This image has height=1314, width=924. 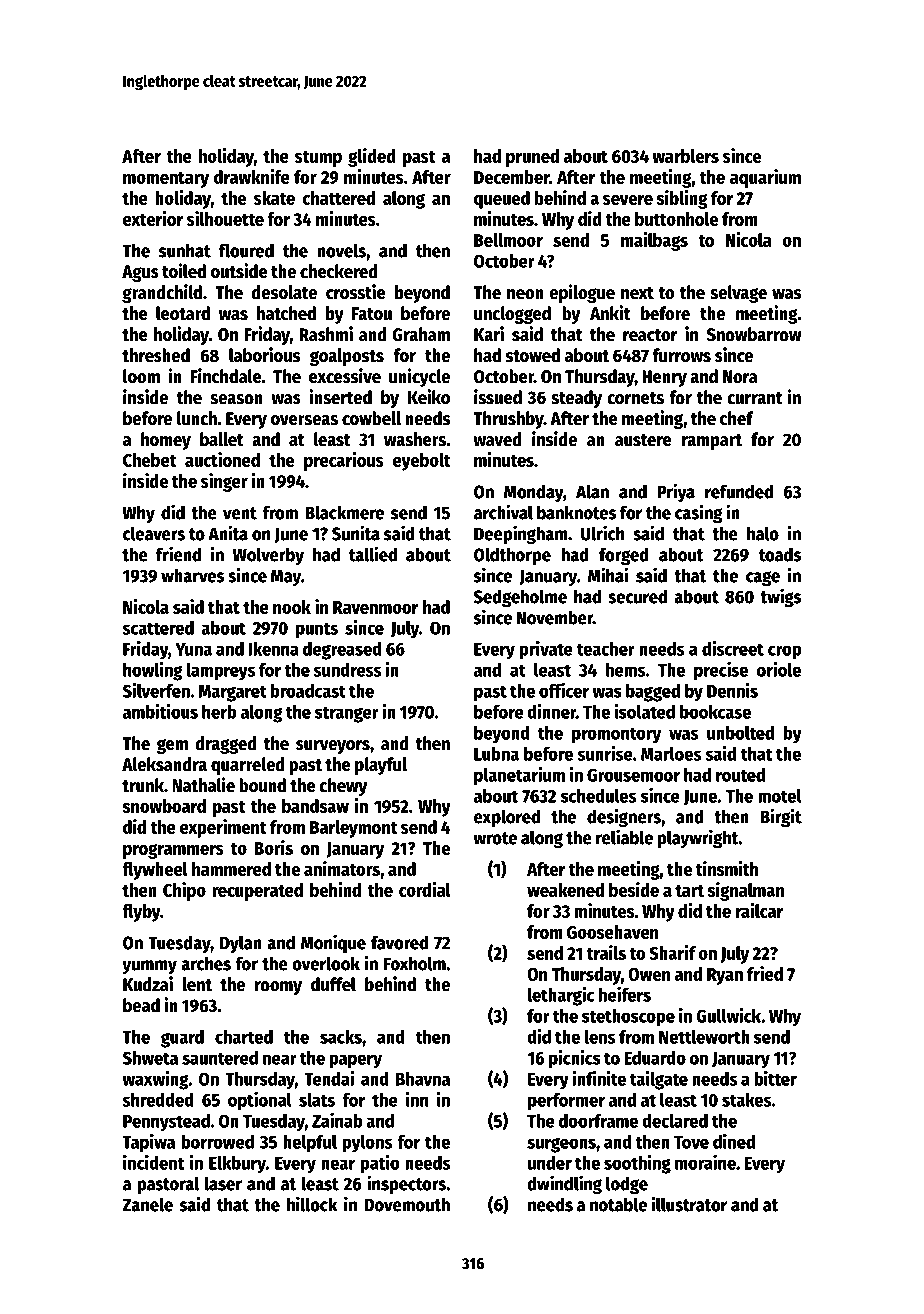 I want to click on ambitious, so click(x=160, y=711).
